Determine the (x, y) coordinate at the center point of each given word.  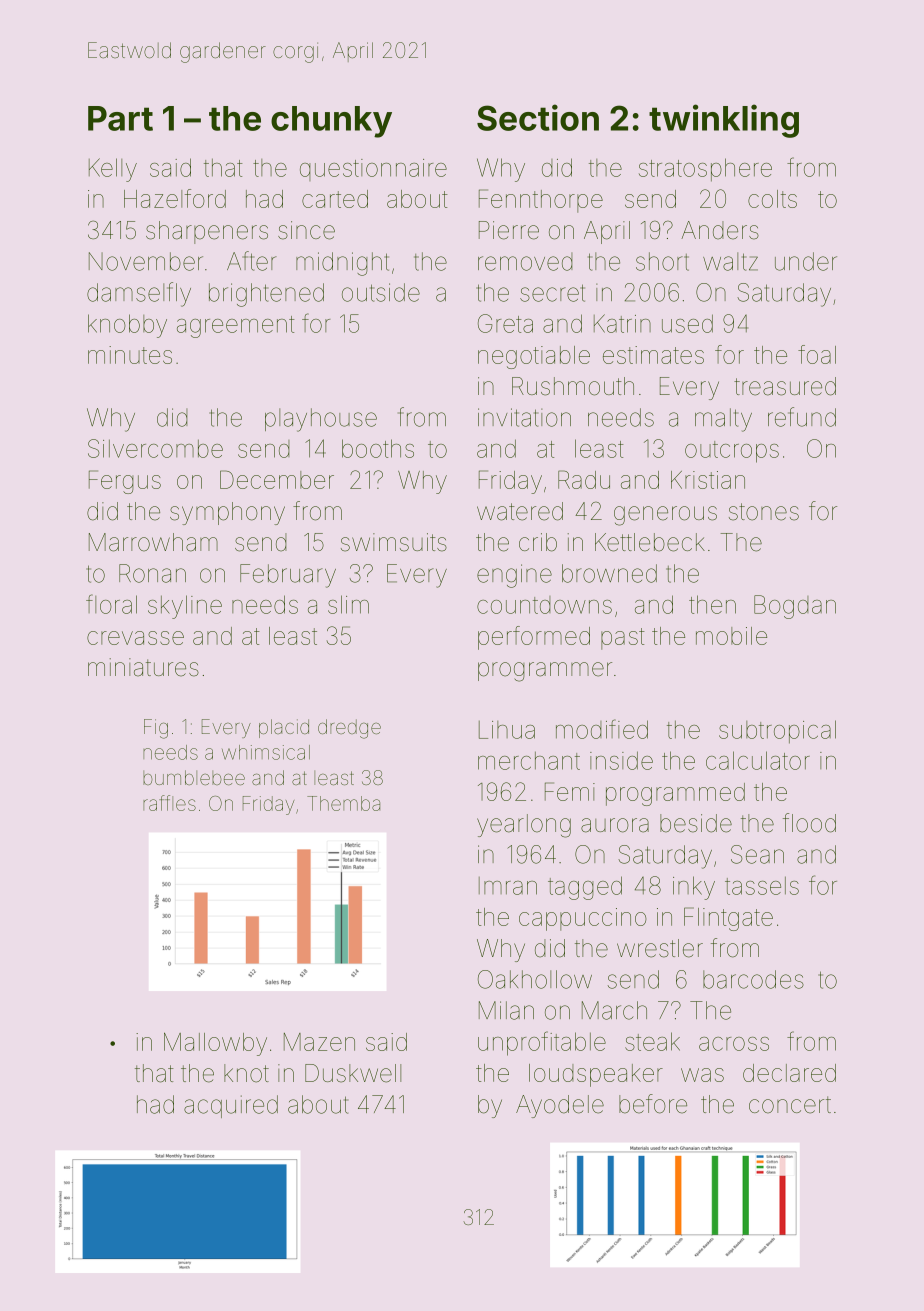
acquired (231, 1106)
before (653, 1104)
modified (602, 729)
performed (534, 638)
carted (335, 199)
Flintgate (728, 919)
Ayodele (560, 1106)
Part (120, 118)
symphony (227, 513)
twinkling (724, 121)
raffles (169, 803)
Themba (343, 803)
